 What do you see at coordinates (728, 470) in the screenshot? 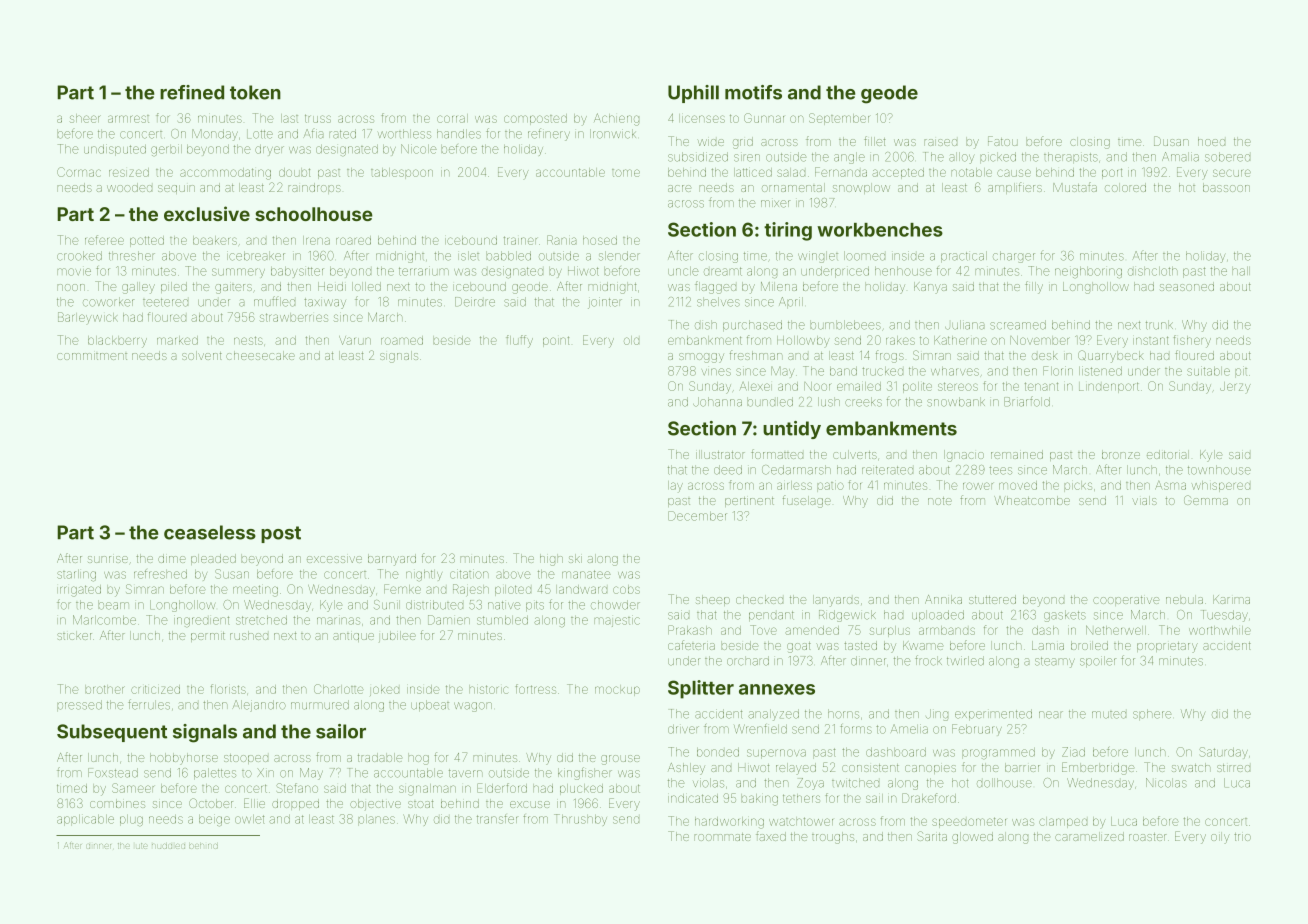
I see `deed` at bounding box center [728, 470].
